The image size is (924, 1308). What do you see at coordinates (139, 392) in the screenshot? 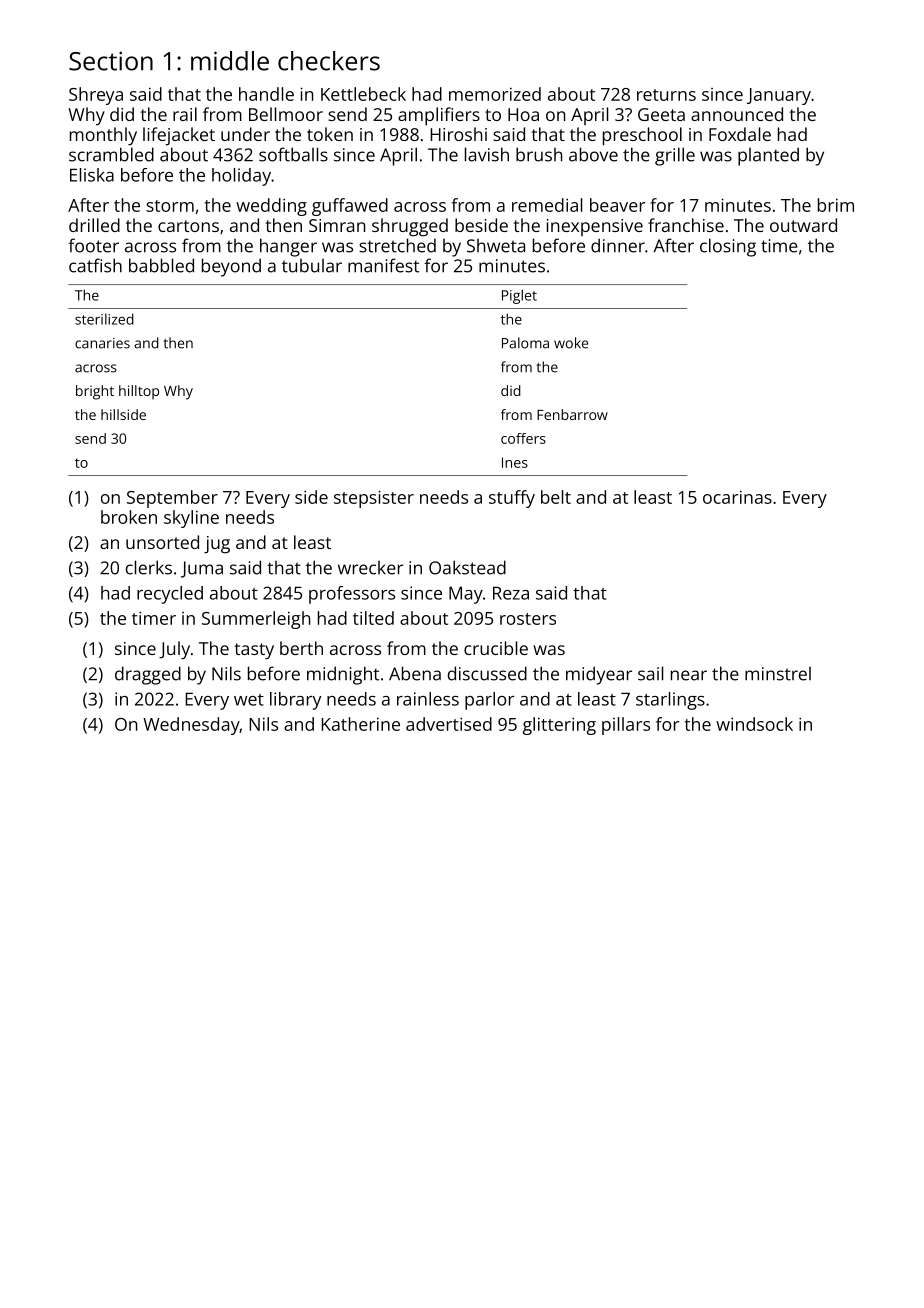
I see `hilltop` at bounding box center [139, 392].
